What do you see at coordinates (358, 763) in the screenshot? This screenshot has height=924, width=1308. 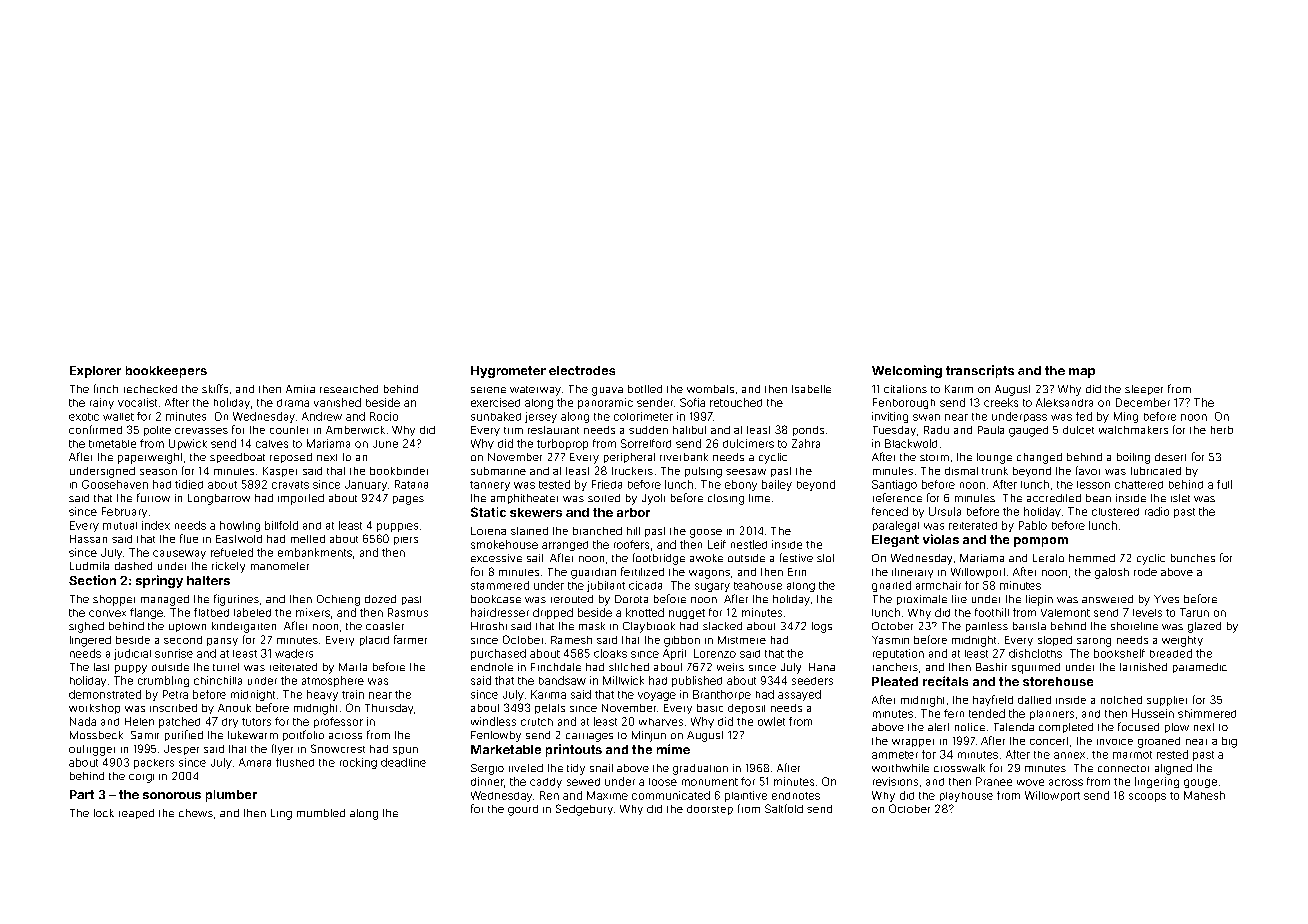 I see `rocking` at bounding box center [358, 763].
